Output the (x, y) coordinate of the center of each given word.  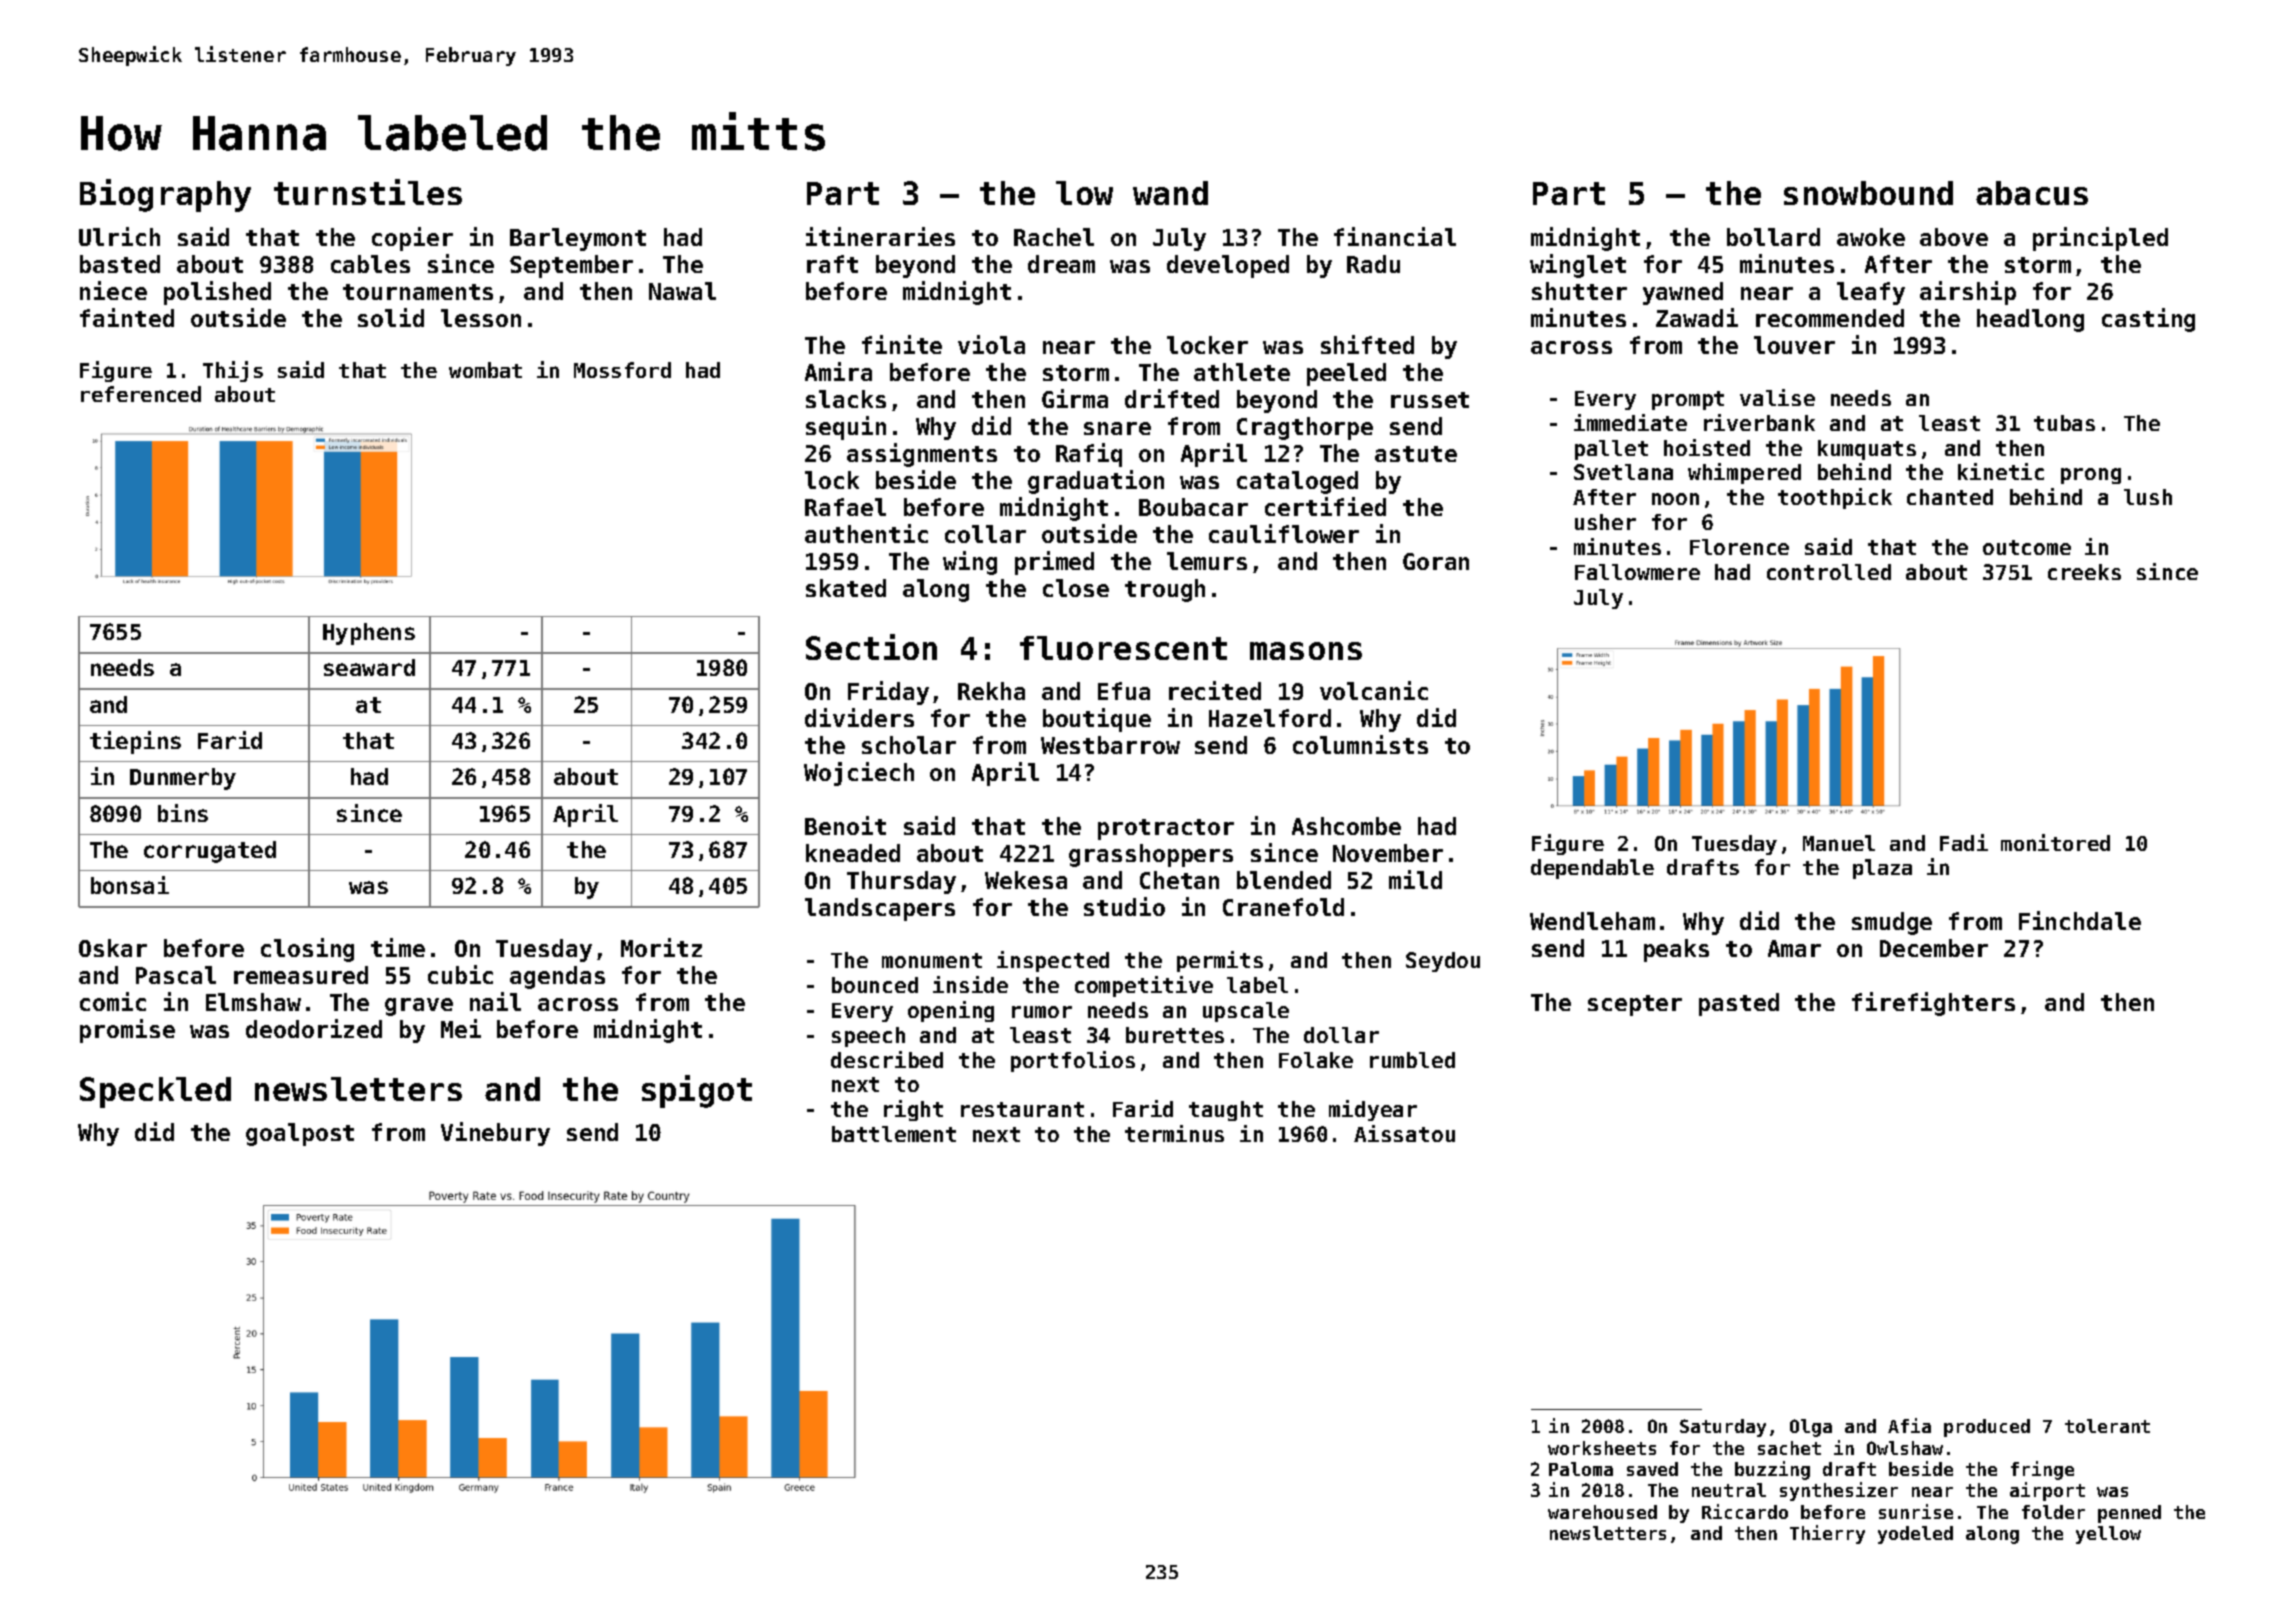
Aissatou (1404, 1133)
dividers (859, 717)
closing (307, 950)
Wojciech (859, 774)
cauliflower (1284, 533)
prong (2091, 476)
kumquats (1867, 450)
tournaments (418, 292)
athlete (1242, 372)
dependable (1592, 869)
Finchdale (2080, 920)
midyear (1373, 1110)
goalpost (300, 1134)
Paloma (1581, 1469)
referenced (141, 394)
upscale (1246, 1012)
